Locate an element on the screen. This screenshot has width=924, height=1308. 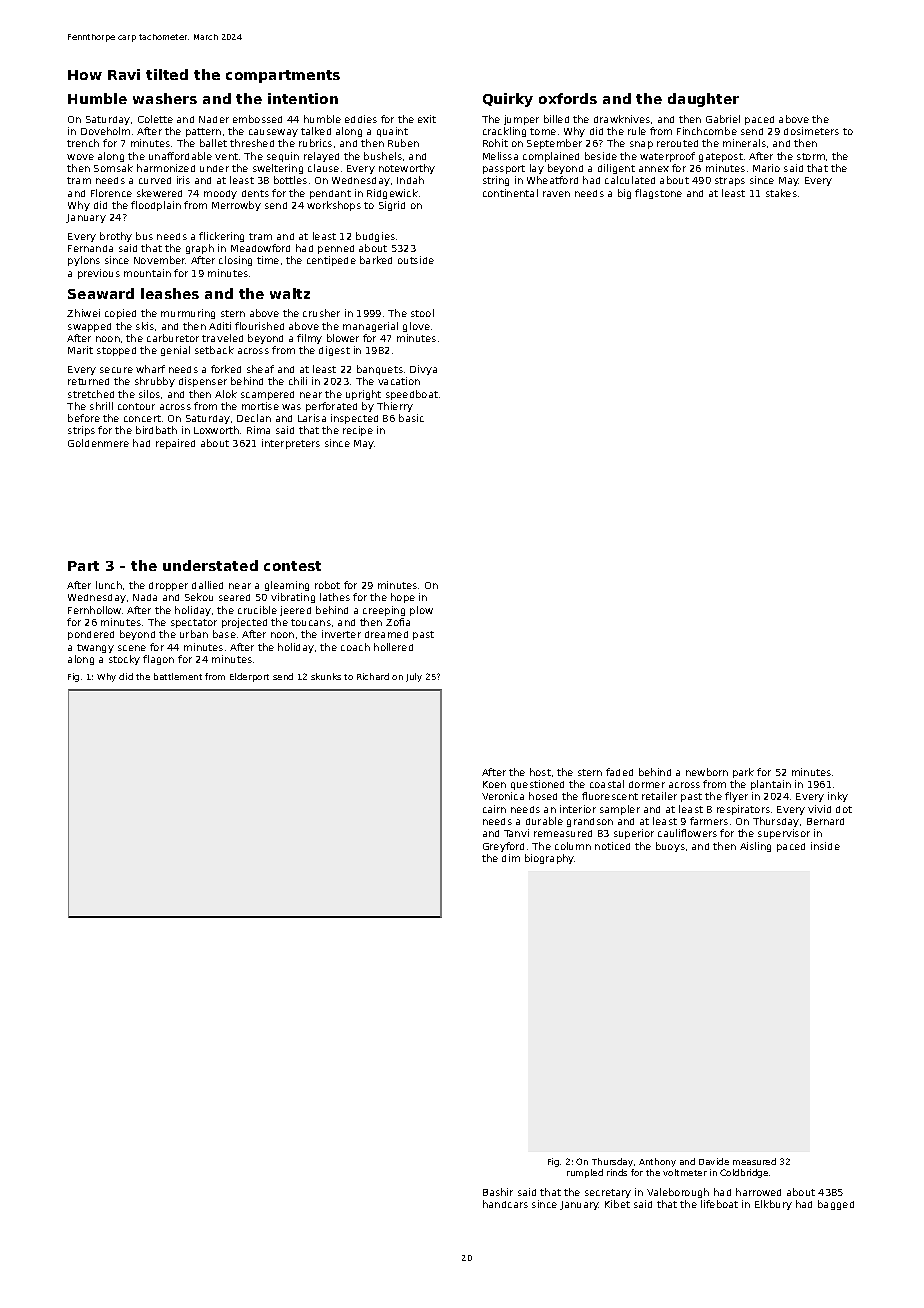
stocky is located at coordinates (124, 660).
